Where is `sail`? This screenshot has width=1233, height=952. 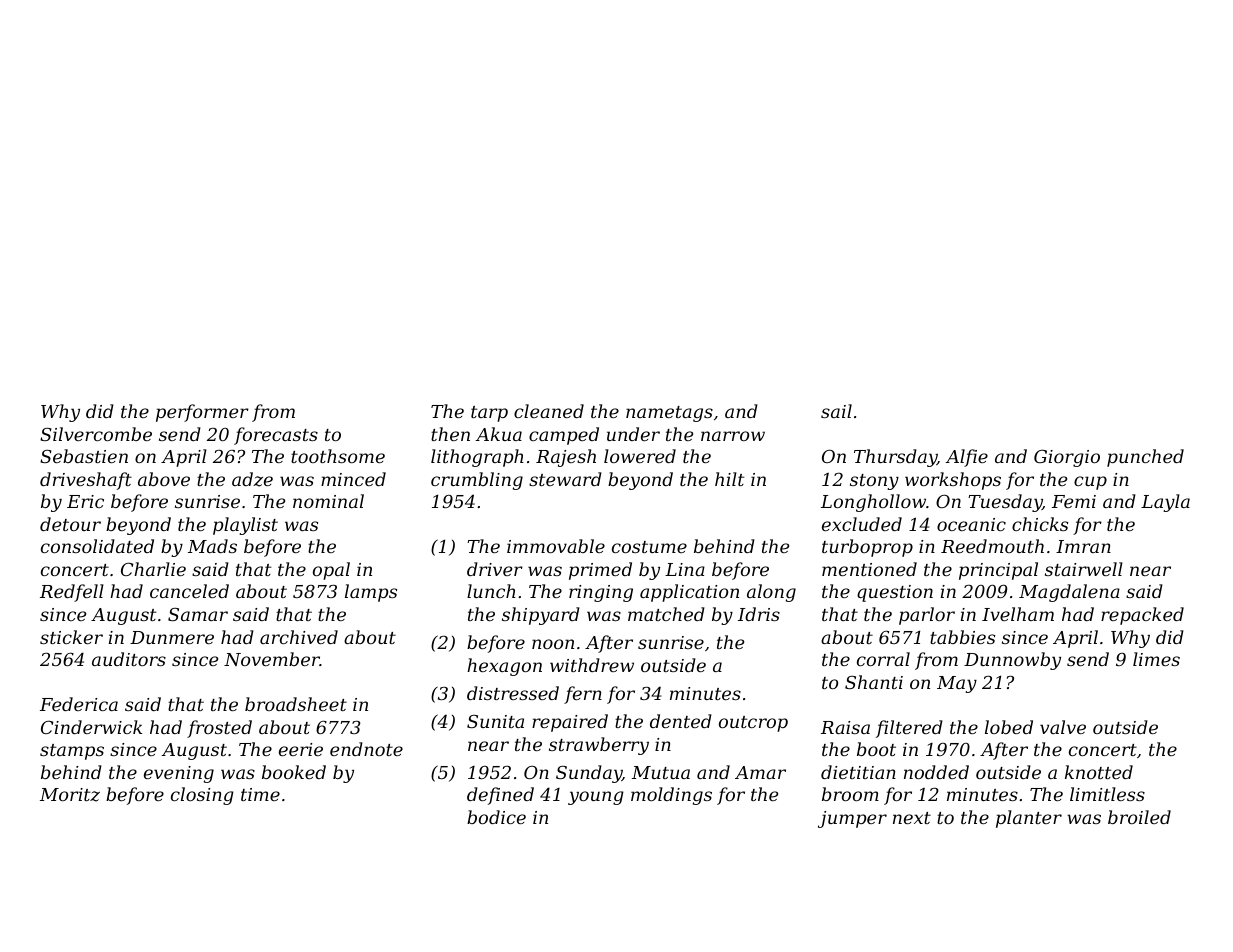
sail is located at coordinates (836, 411).
